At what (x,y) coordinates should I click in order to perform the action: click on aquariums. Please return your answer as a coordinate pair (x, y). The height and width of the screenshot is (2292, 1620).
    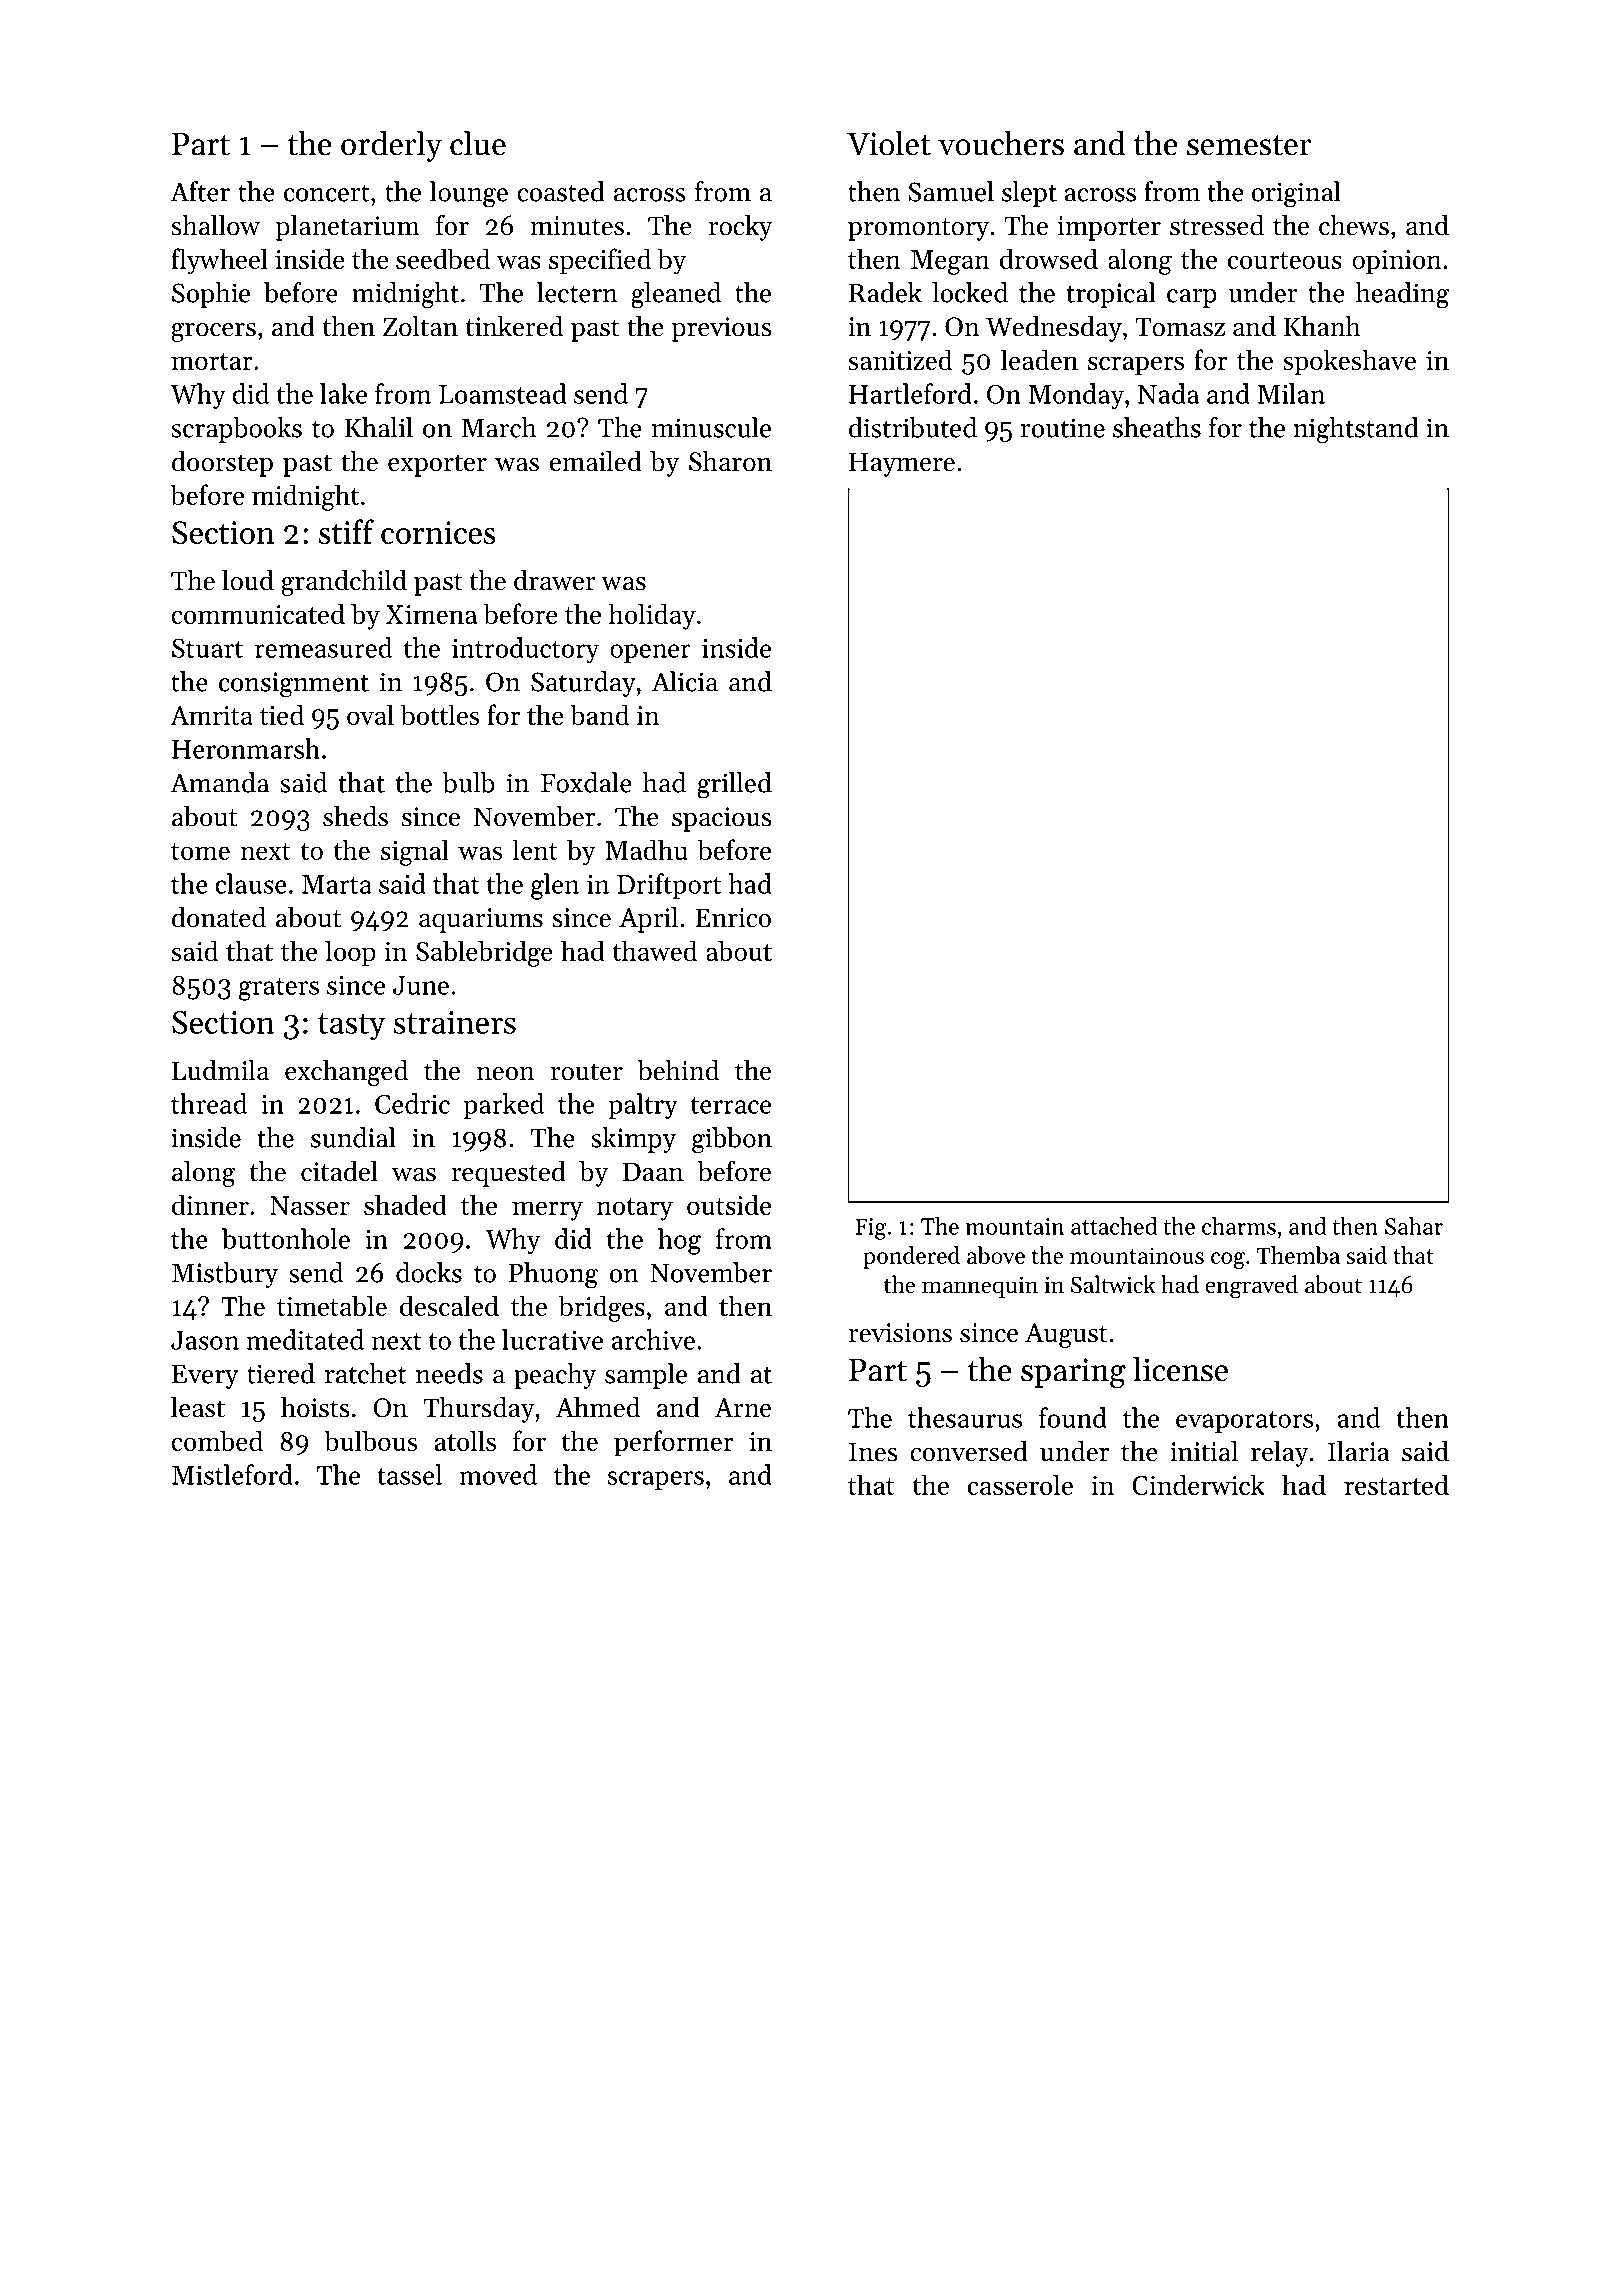
    Looking at the image, I should click on (481, 920).
